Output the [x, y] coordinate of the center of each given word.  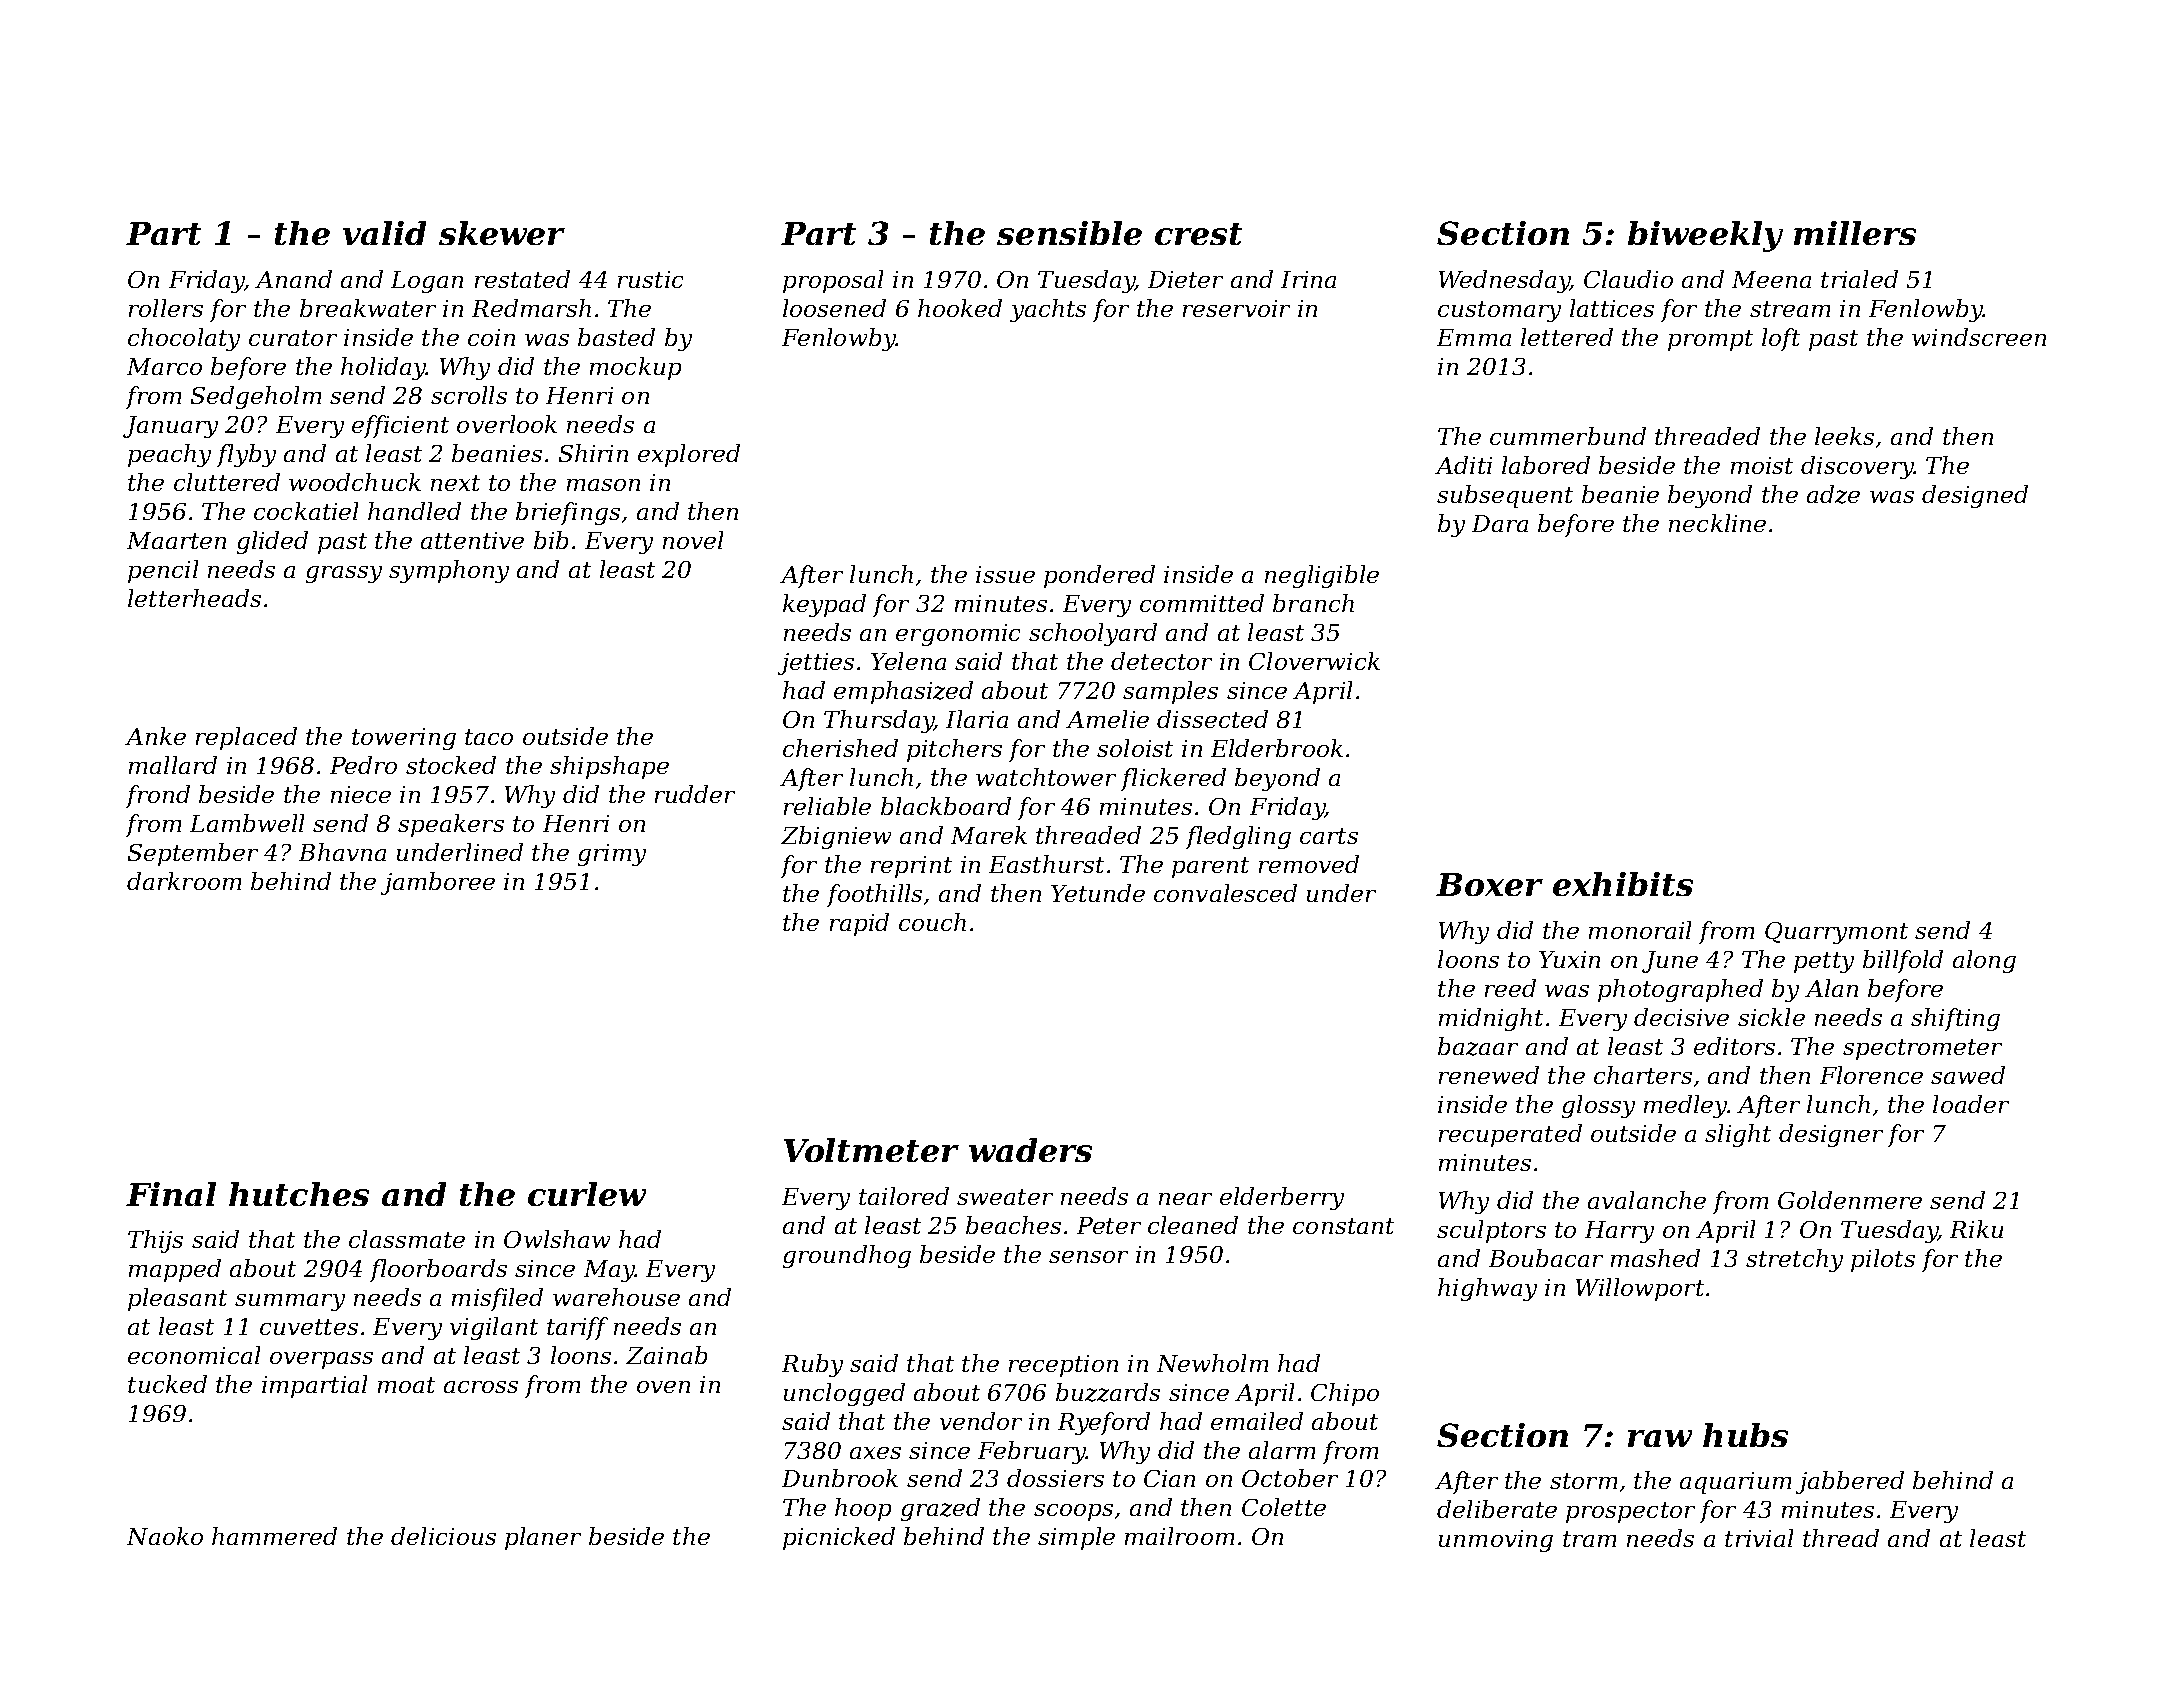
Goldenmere [1850, 1200]
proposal [833, 281]
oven [663, 1387]
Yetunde [1098, 893]
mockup [635, 368]
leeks [1844, 436]
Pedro [363, 765]
